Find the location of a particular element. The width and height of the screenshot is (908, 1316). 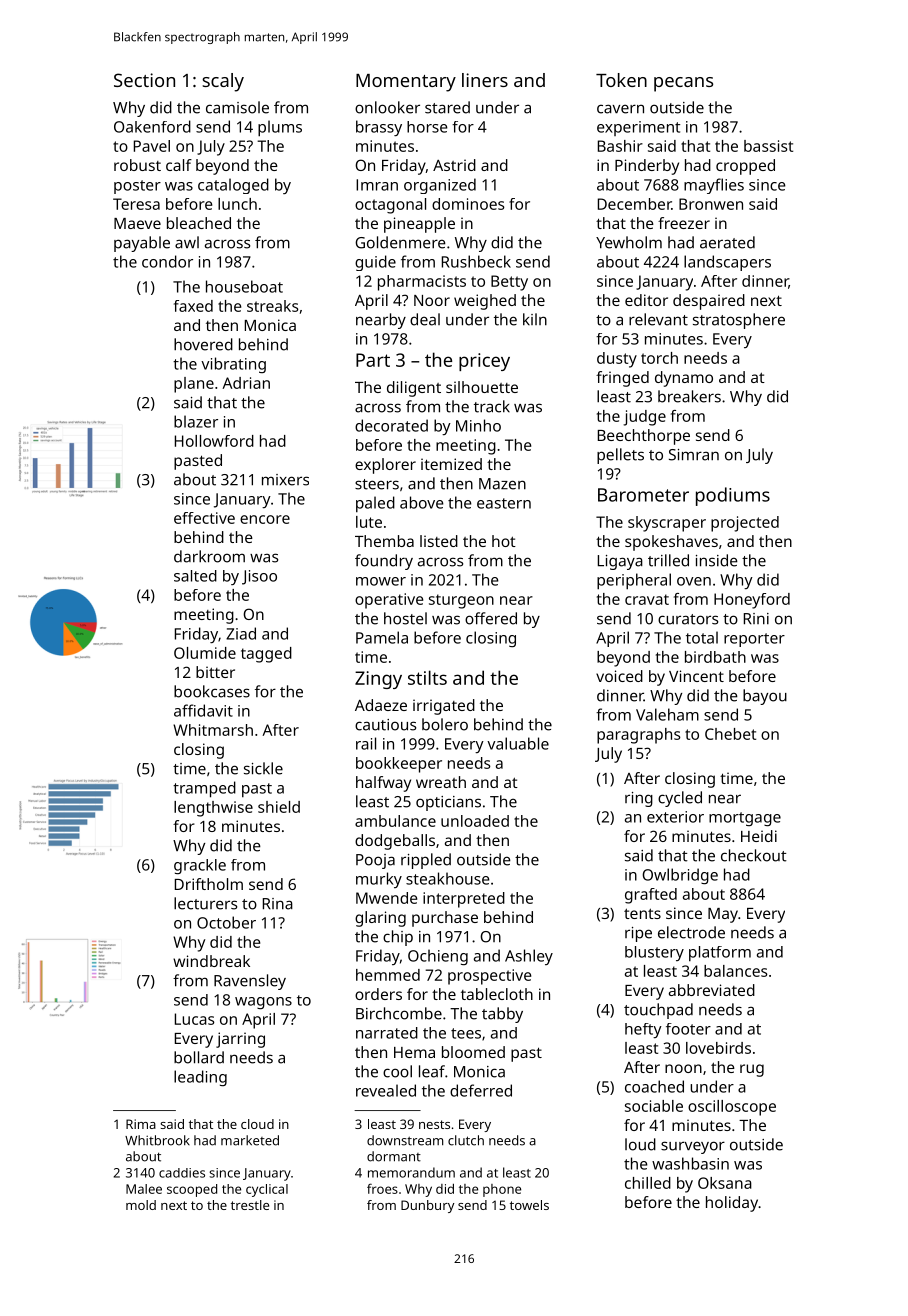

pecans is located at coordinates (683, 84).
